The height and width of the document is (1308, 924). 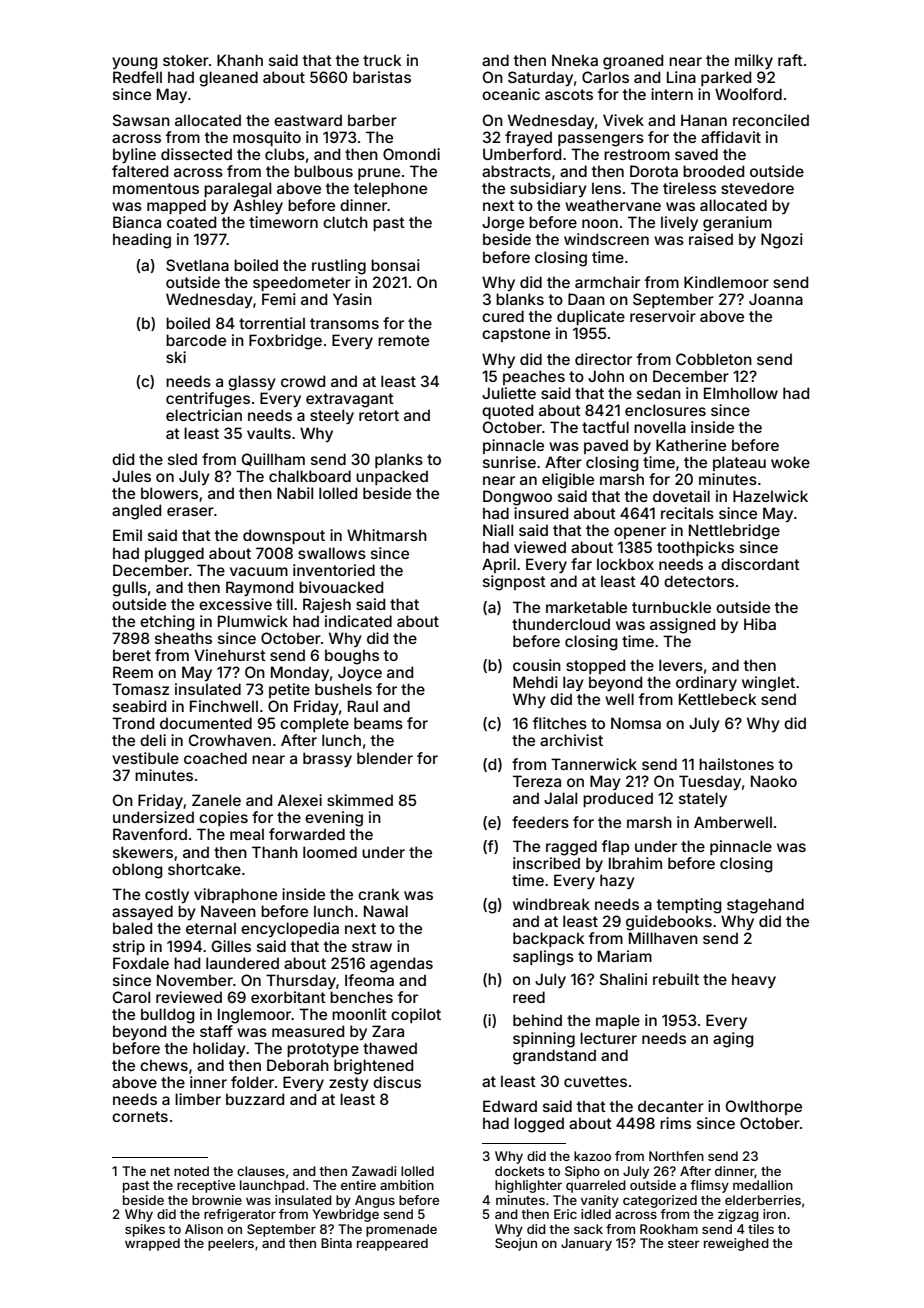 I want to click on rims, so click(x=675, y=1123).
